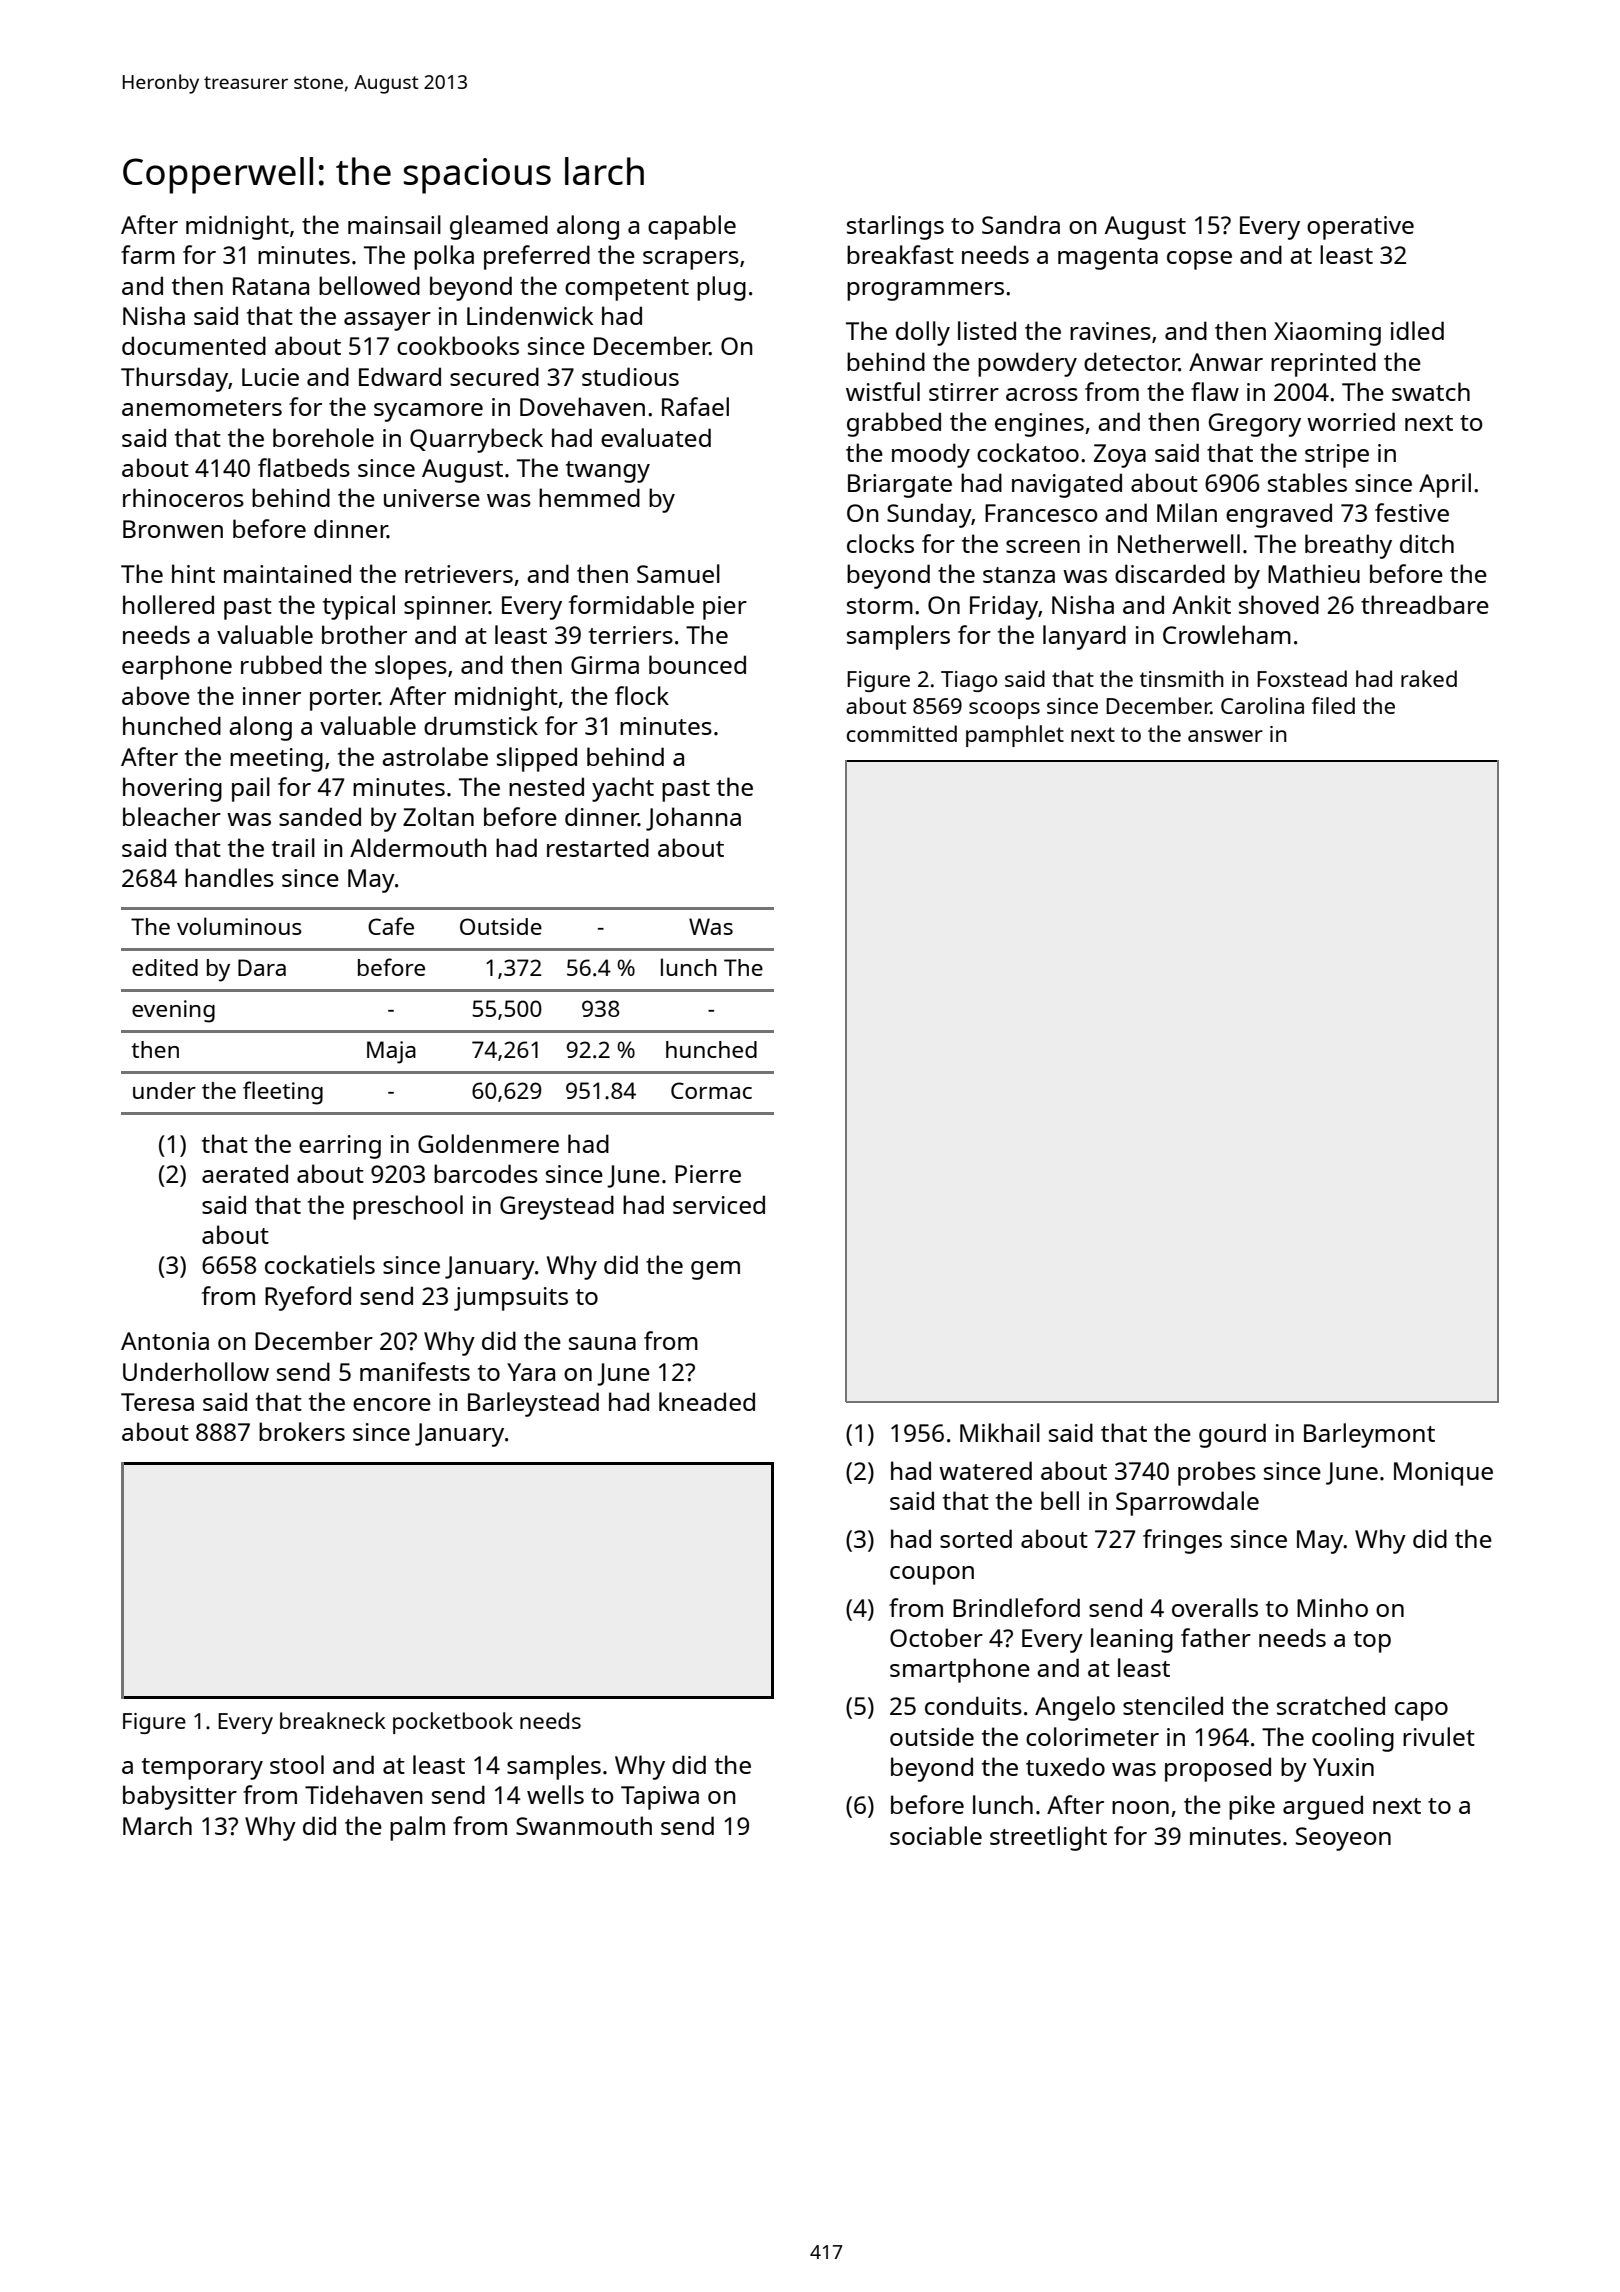  I want to click on streetlight, so click(1048, 1838).
